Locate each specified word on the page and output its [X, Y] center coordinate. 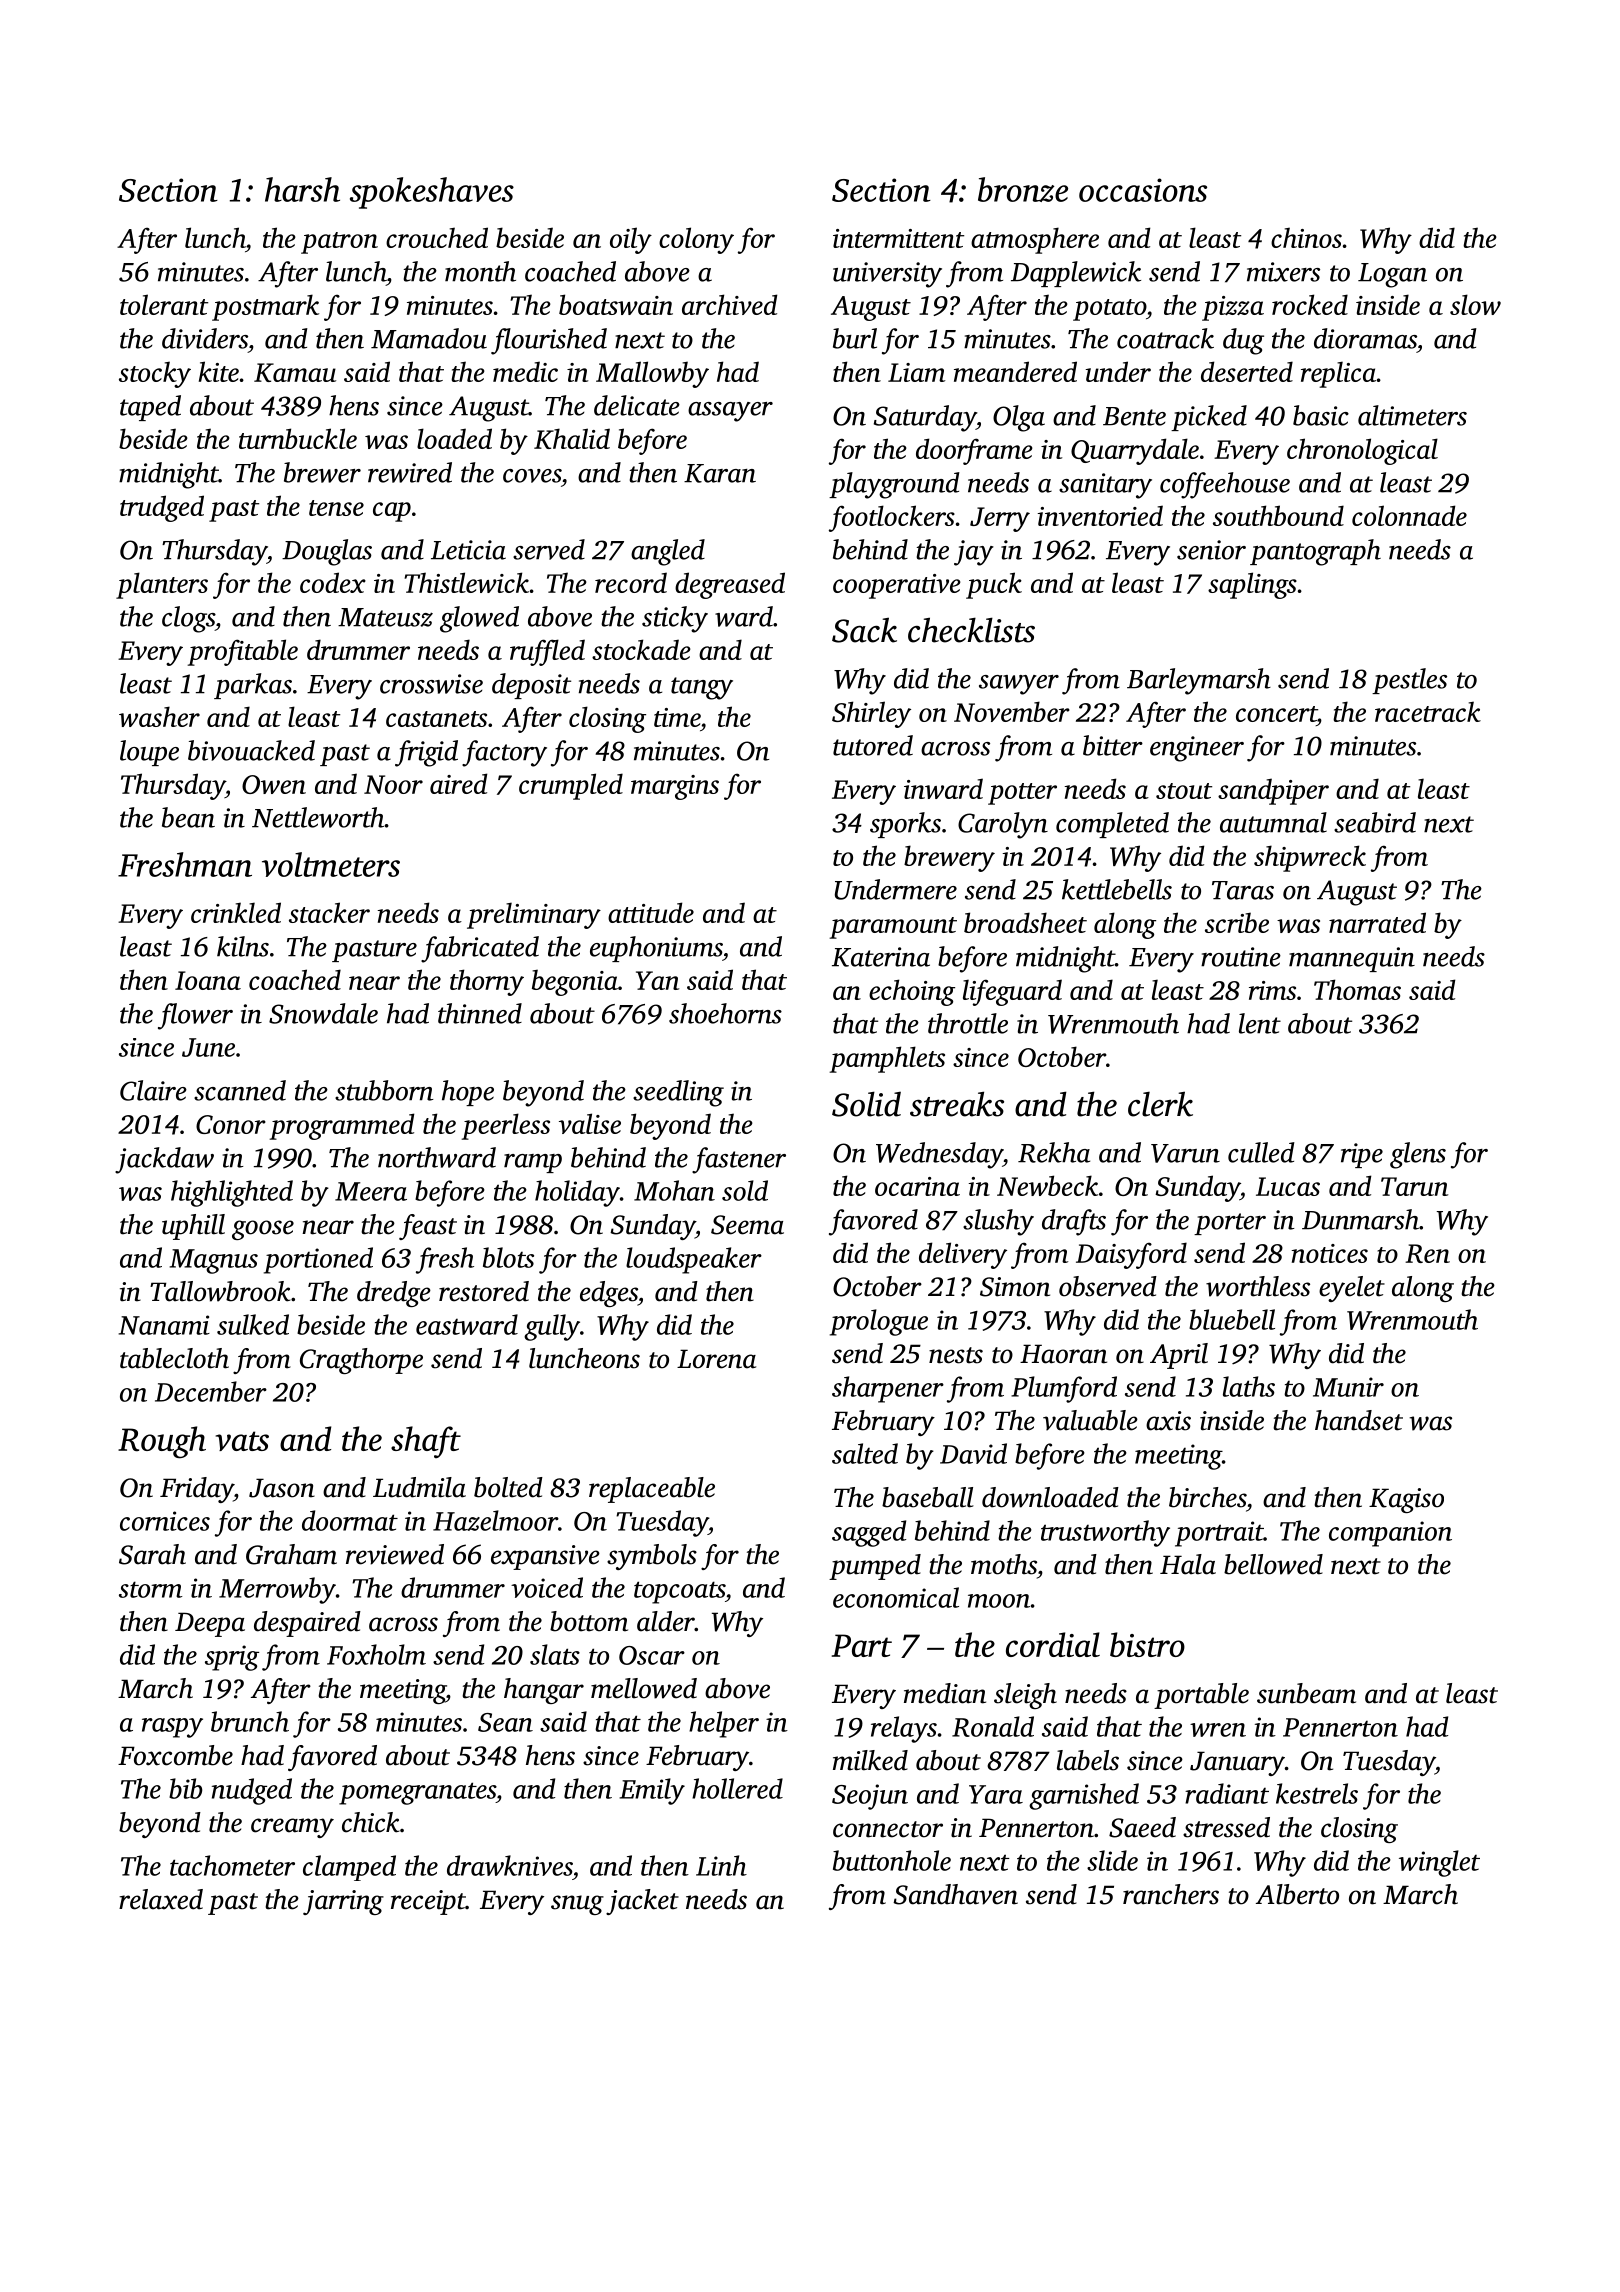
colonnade [1409, 515]
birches [1207, 1497]
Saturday [925, 418]
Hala [1188, 1564]
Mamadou [429, 338]
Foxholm [376, 1654]
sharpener [888, 1389]
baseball [928, 1497]
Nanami [164, 1325]
